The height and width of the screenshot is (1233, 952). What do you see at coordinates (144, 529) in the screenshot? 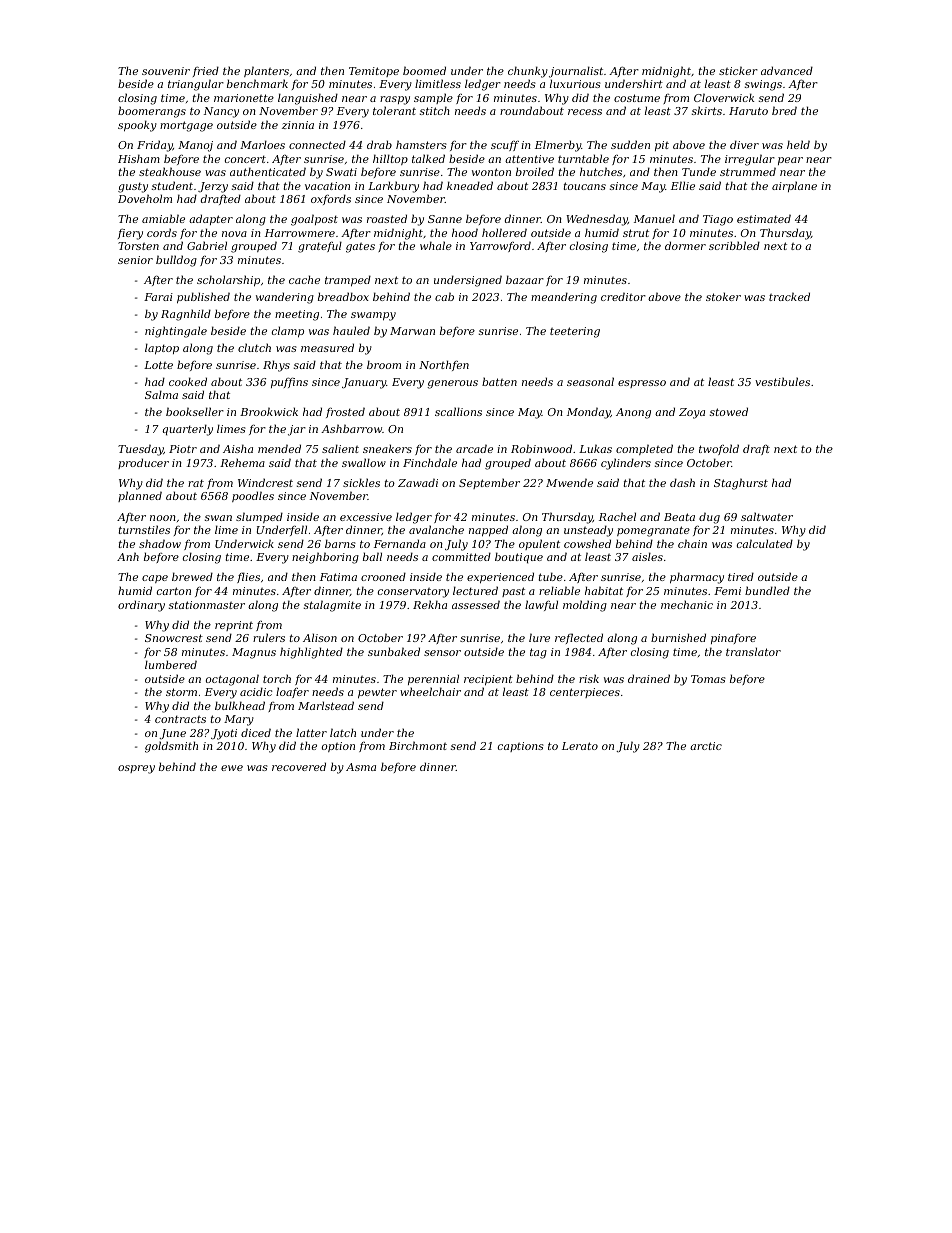
I see `turnstiles` at bounding box center [144, 529].
